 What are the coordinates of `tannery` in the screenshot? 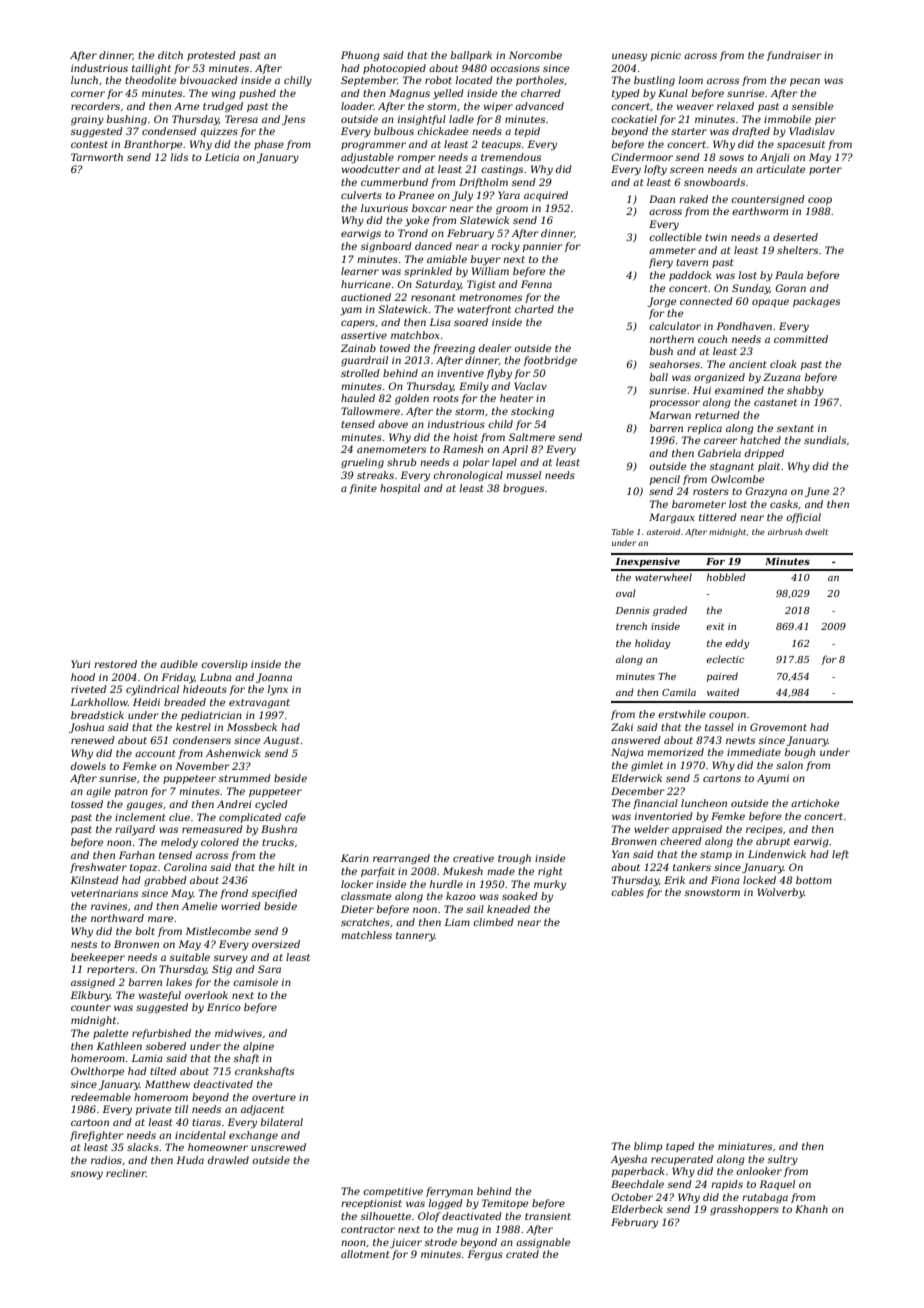 It's located at (415, 936).
